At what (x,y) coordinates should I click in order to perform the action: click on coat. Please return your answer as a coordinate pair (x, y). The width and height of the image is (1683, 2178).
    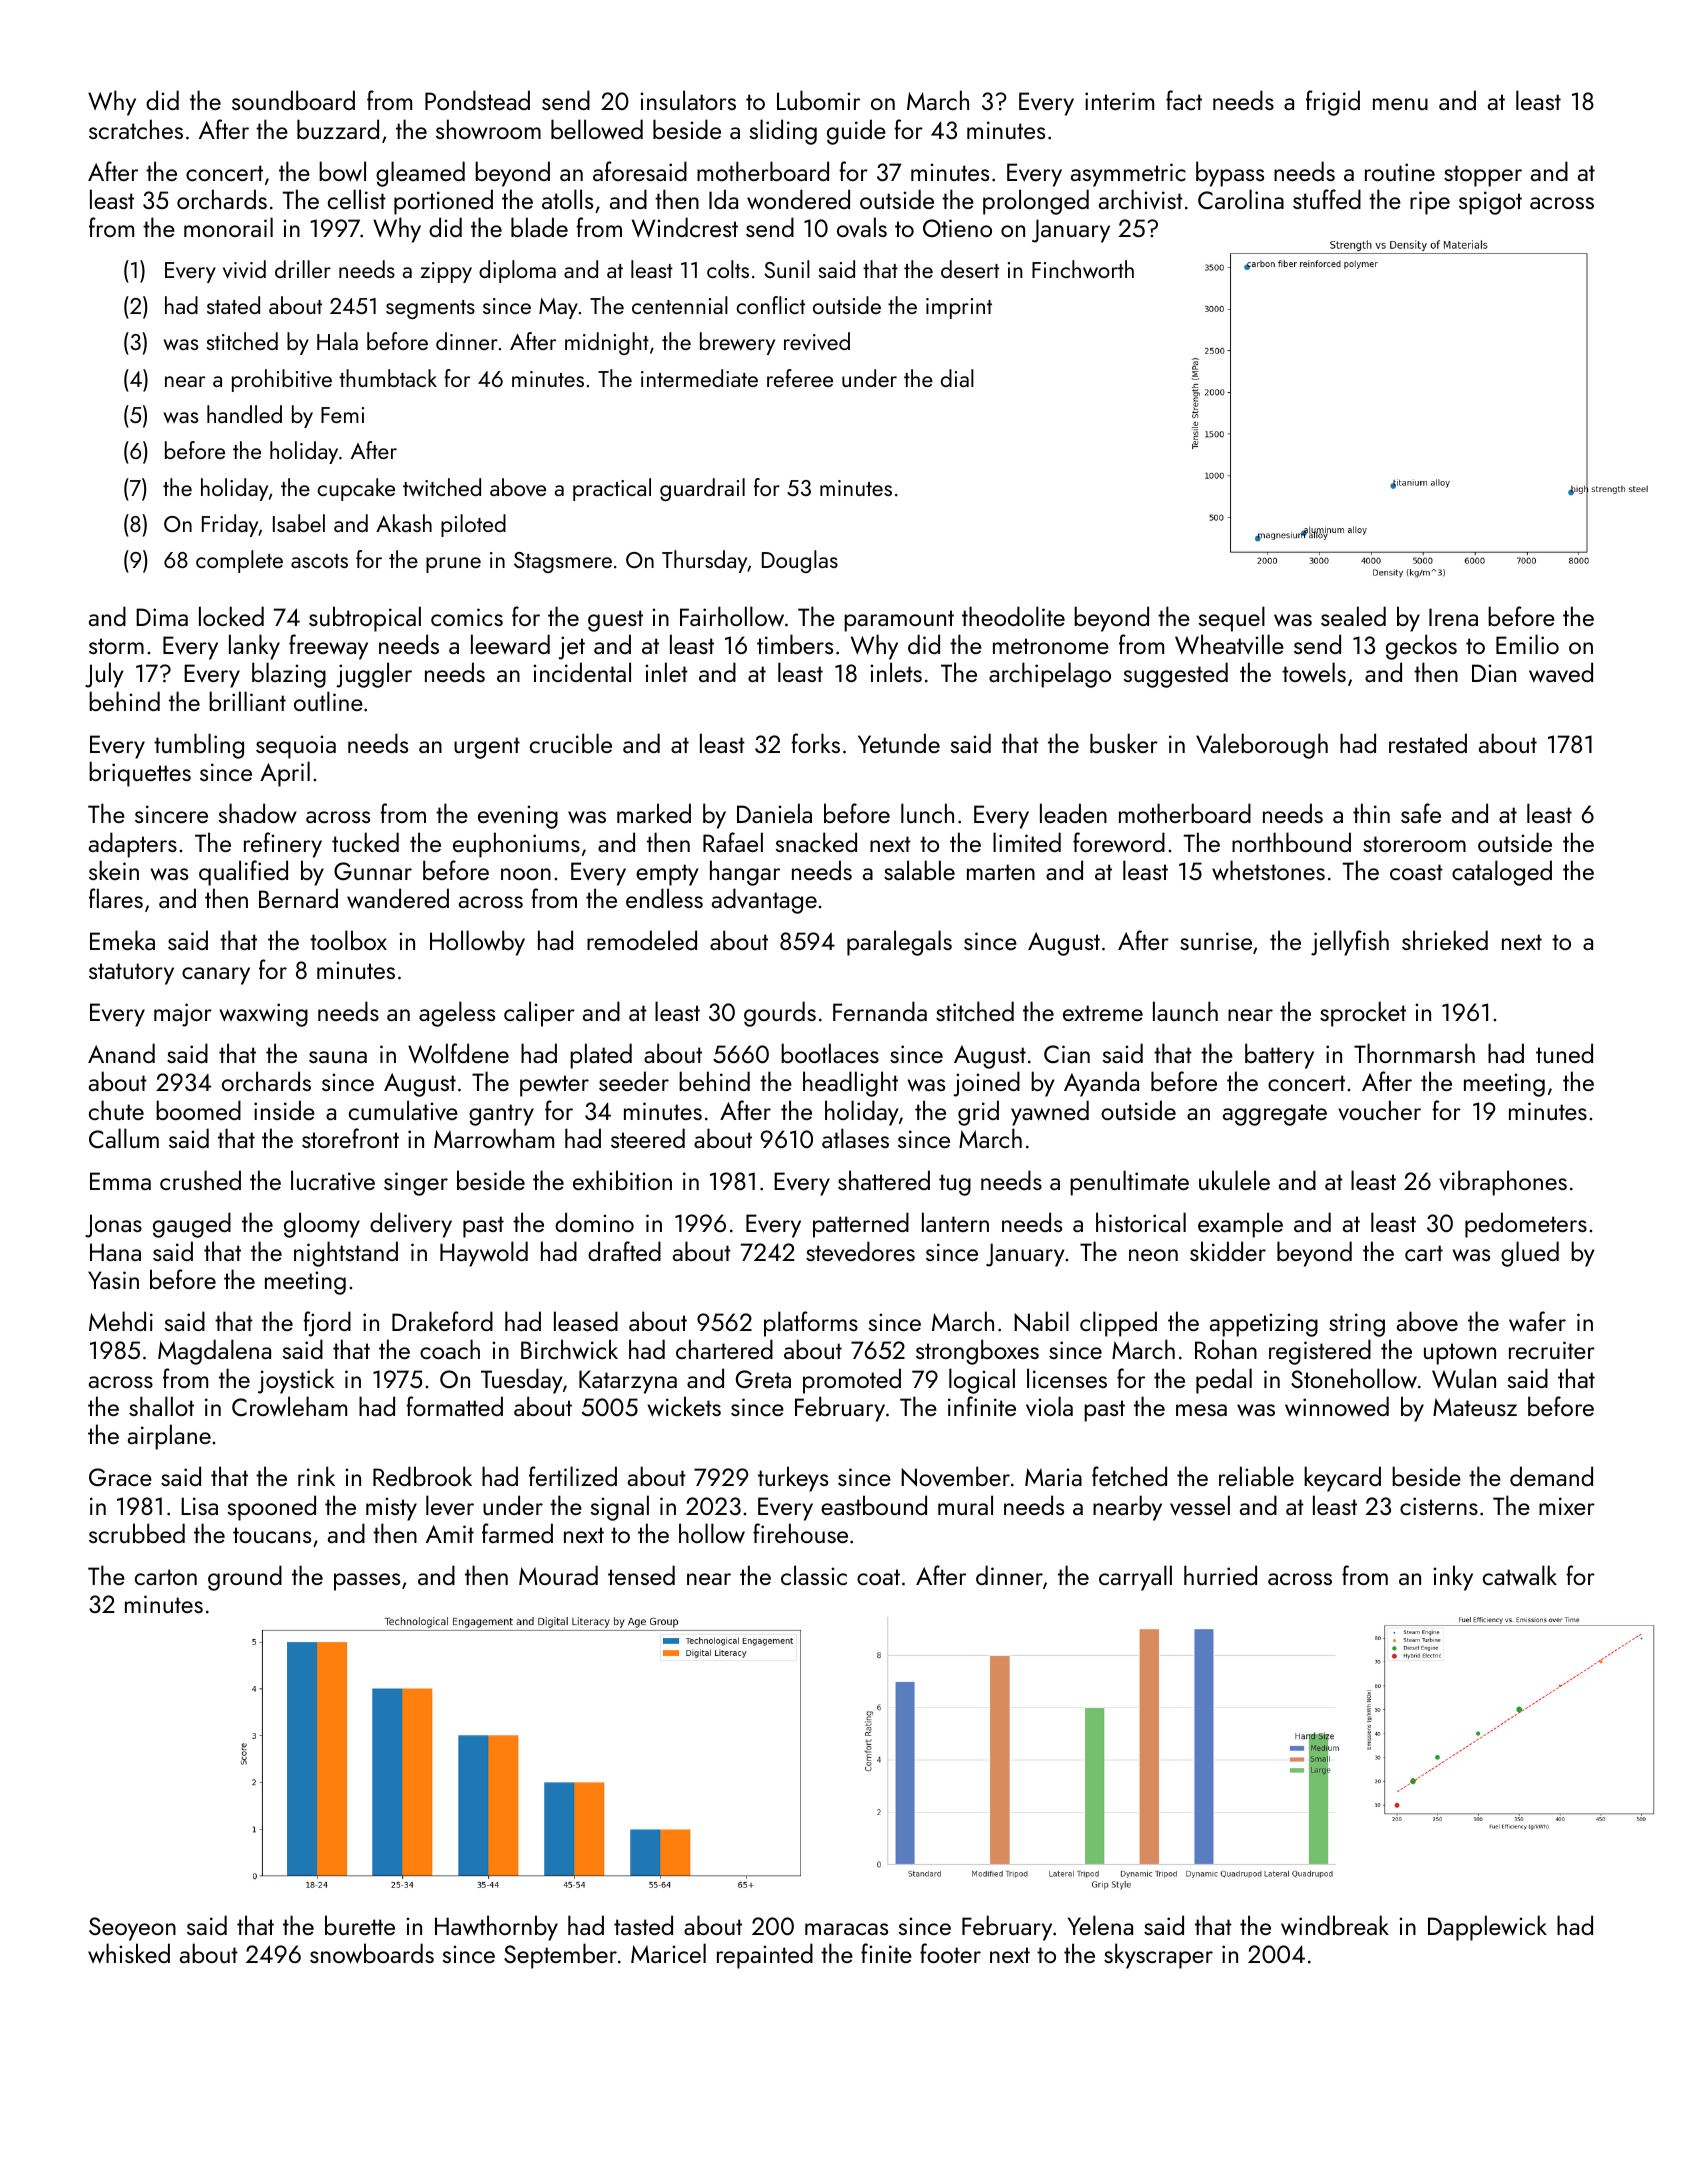
    Looking at the image, I should click on (878, 1577).
